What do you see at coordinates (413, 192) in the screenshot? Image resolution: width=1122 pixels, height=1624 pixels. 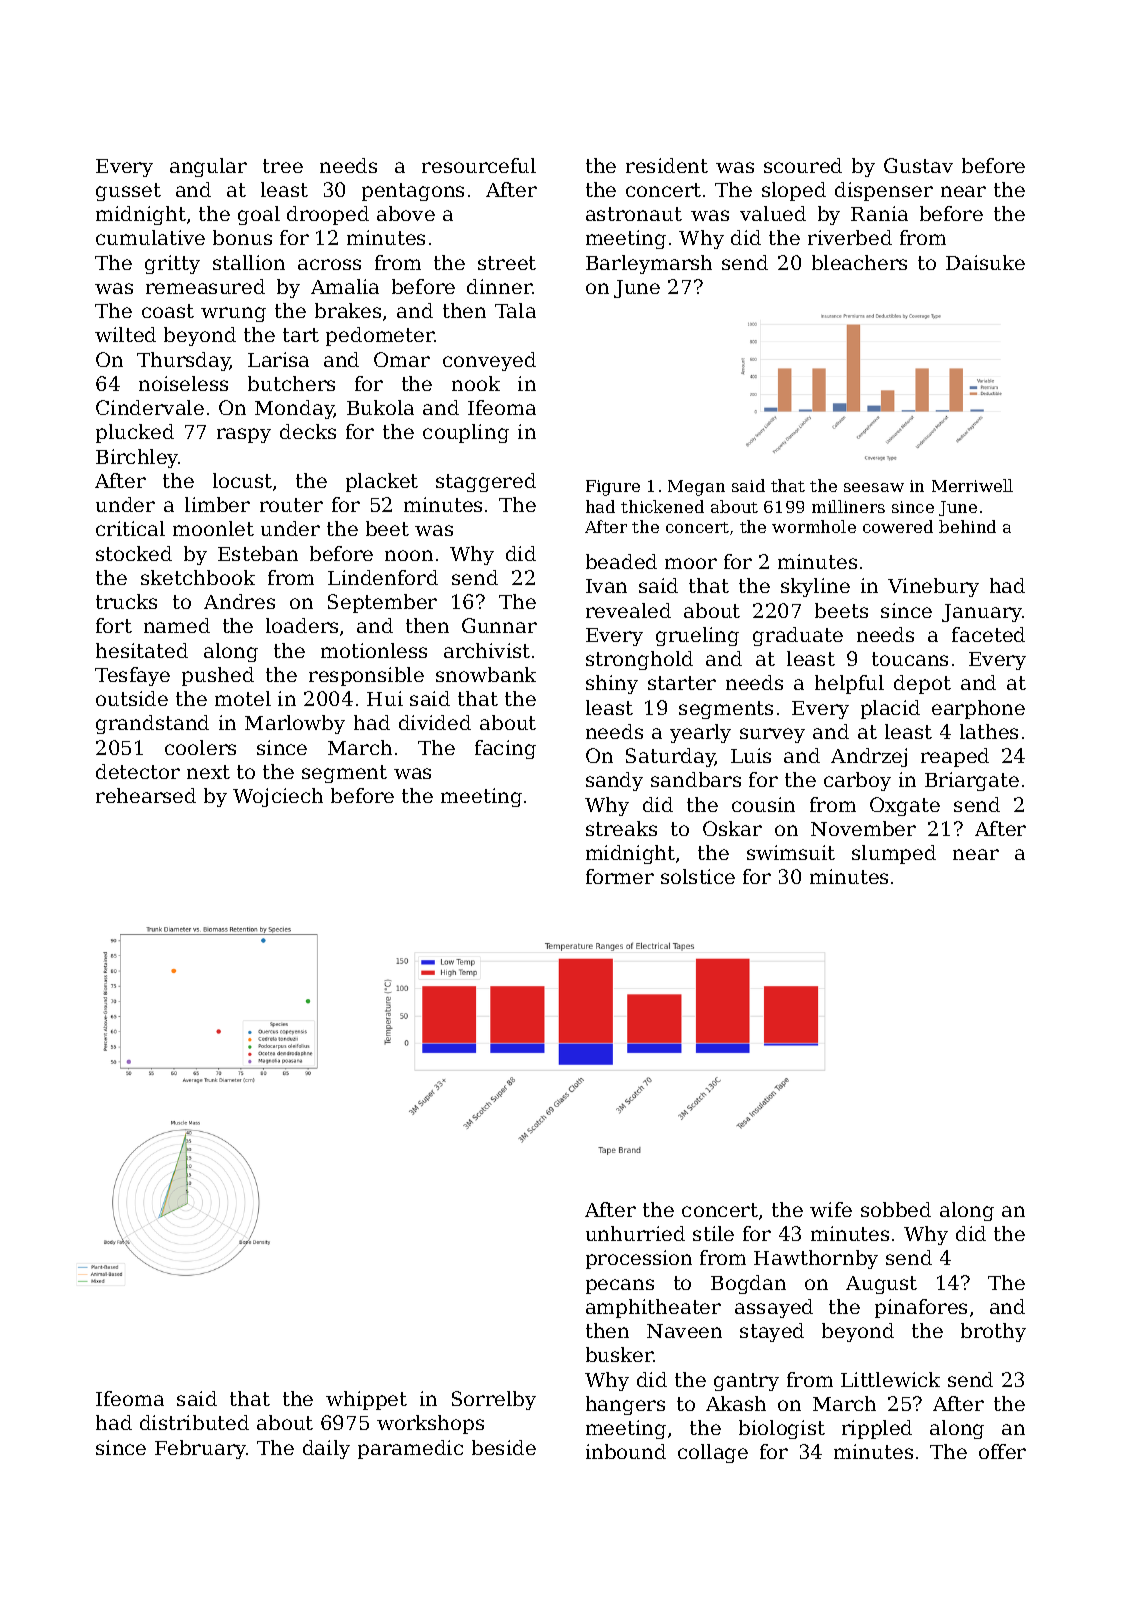 I see `pentagons` at bounding box center [413, 192].
